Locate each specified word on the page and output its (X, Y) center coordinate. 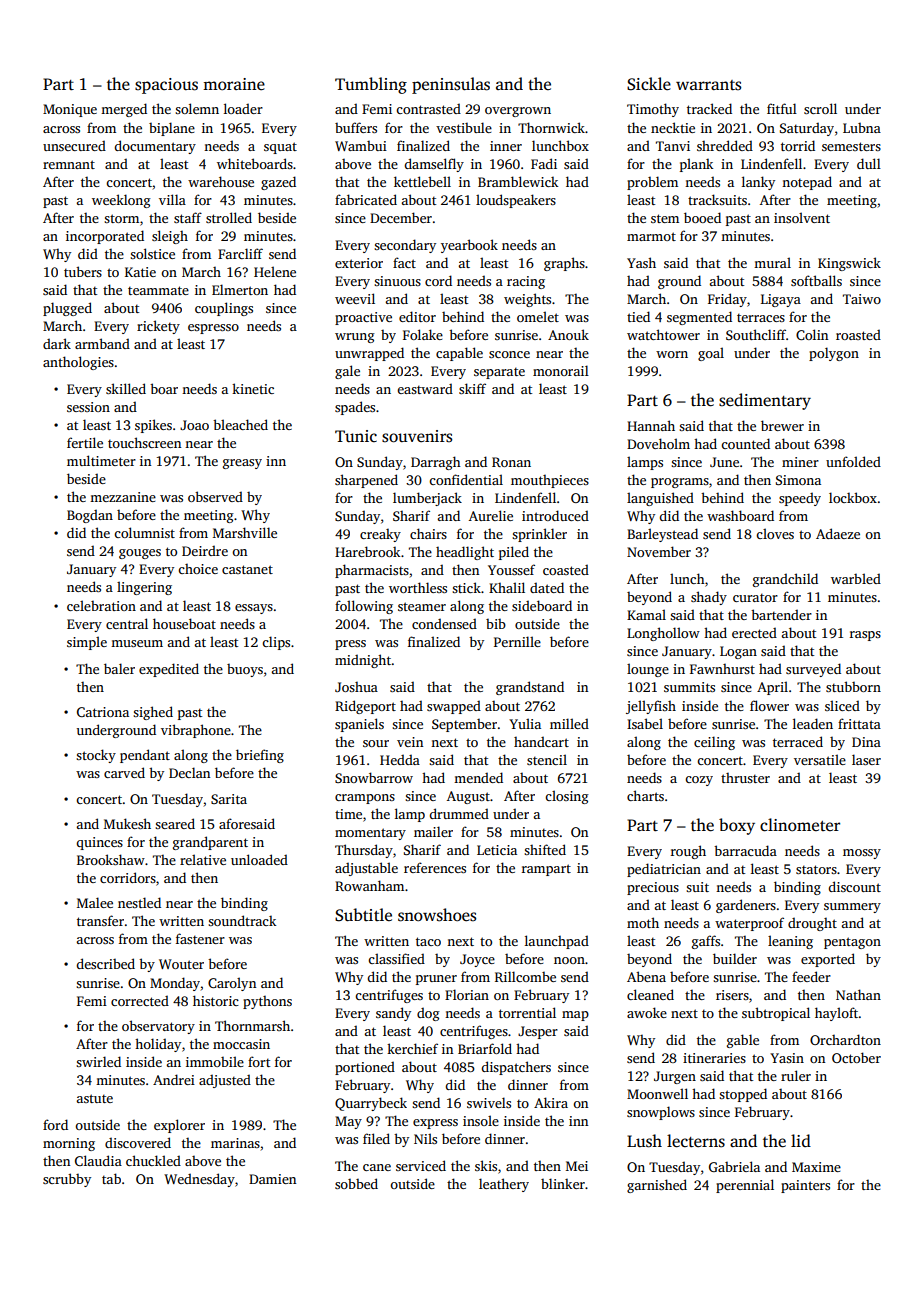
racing (526, 282)
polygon (834, 354)
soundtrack (242, 920)
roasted (858, 334)
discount (855, 886)
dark (57, 343)
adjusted (225, 1081)
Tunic (356, 436)
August (468, 797)
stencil (547, 759)
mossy (862, 854)
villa (172, 199)
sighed (153, 713)
